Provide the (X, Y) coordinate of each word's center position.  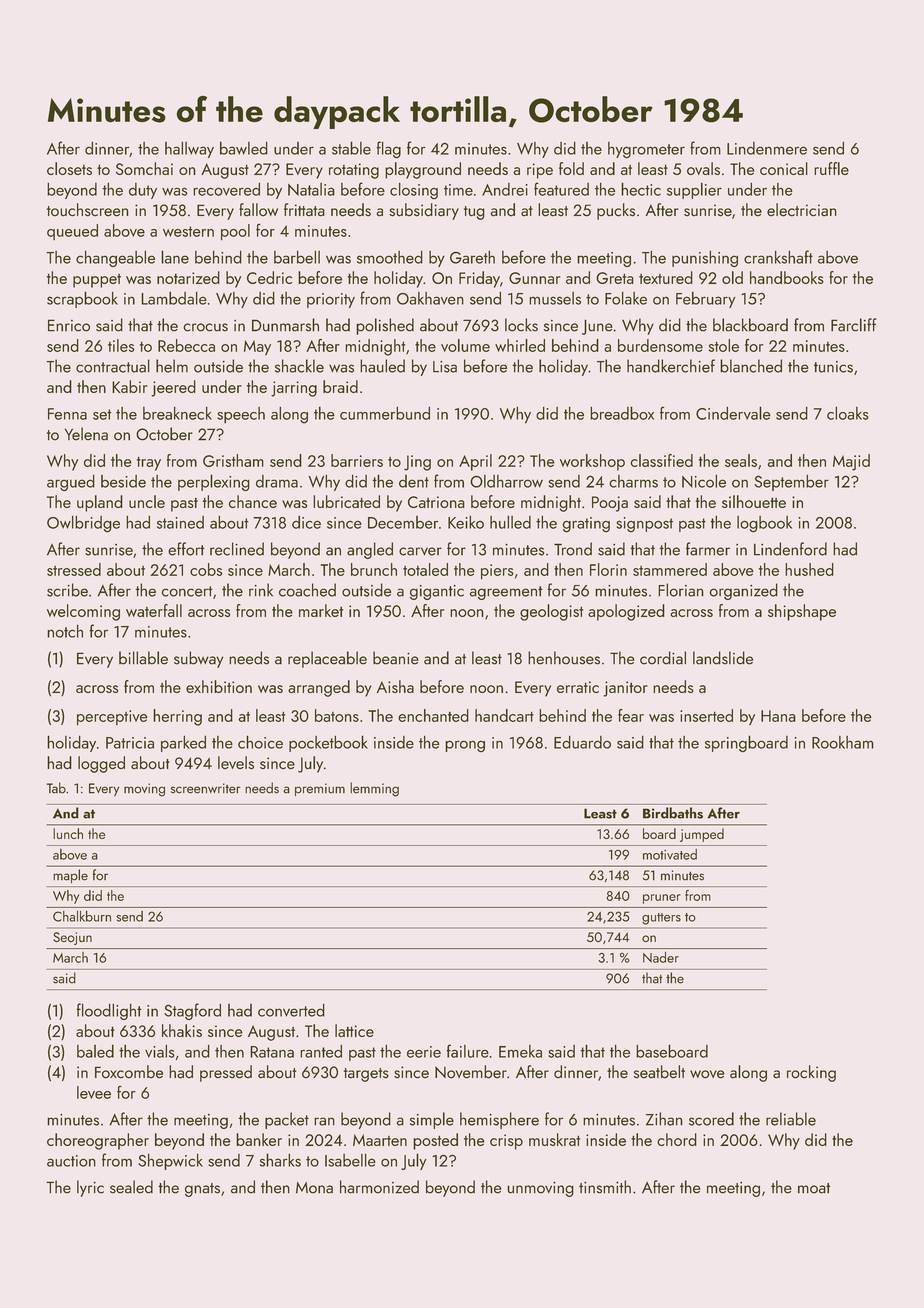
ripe (540, 171)
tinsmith (605, 1187)
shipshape (802, 612)
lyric (90, 1188)
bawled (244, 148)
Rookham (843, 742)
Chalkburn (82, 916)
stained (180, 522)
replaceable (327, 659)
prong (465, 746)
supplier (694, 190)
